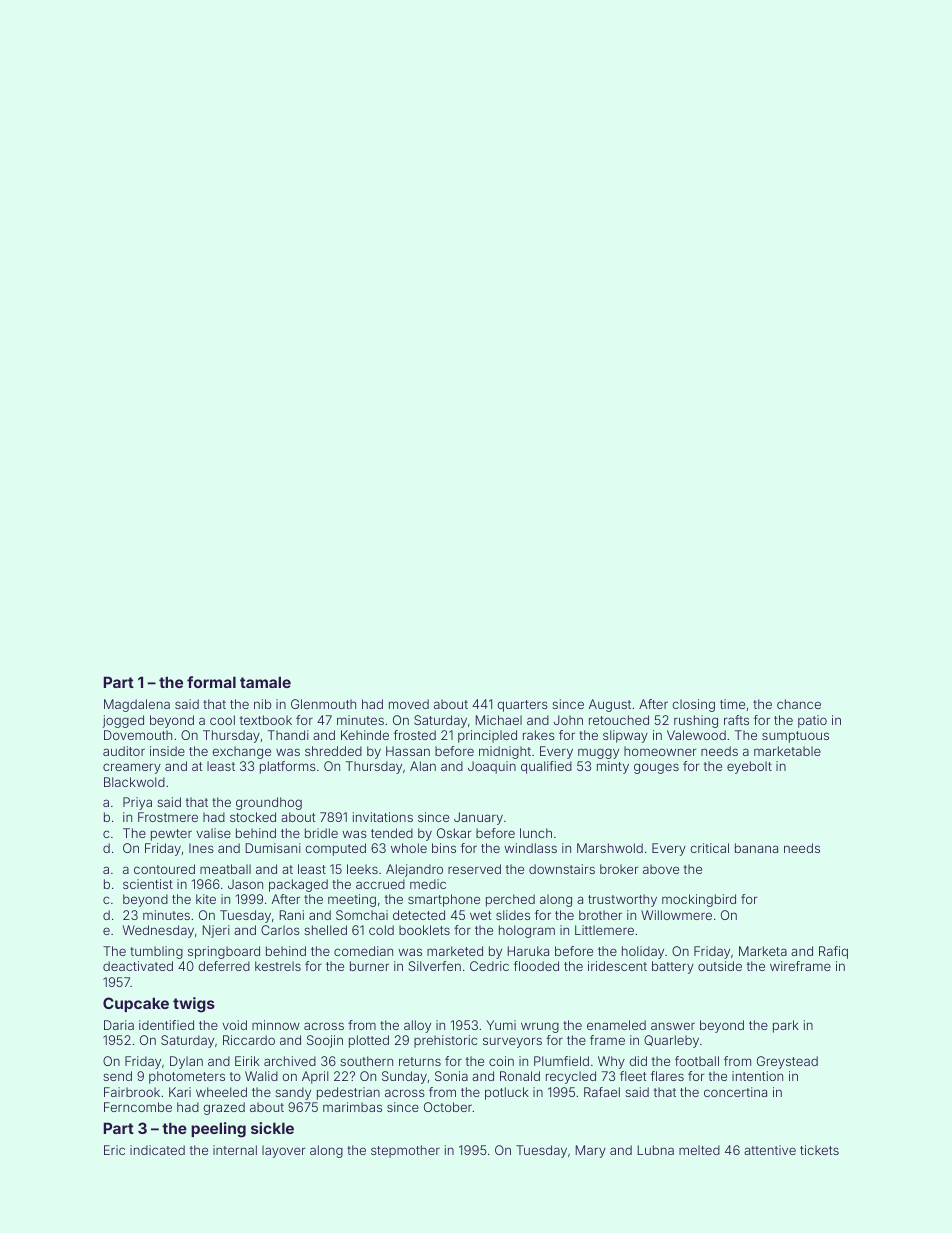 The height and width of the image is (1233, 952). I want to click on twigs, so click(194, 1005).
